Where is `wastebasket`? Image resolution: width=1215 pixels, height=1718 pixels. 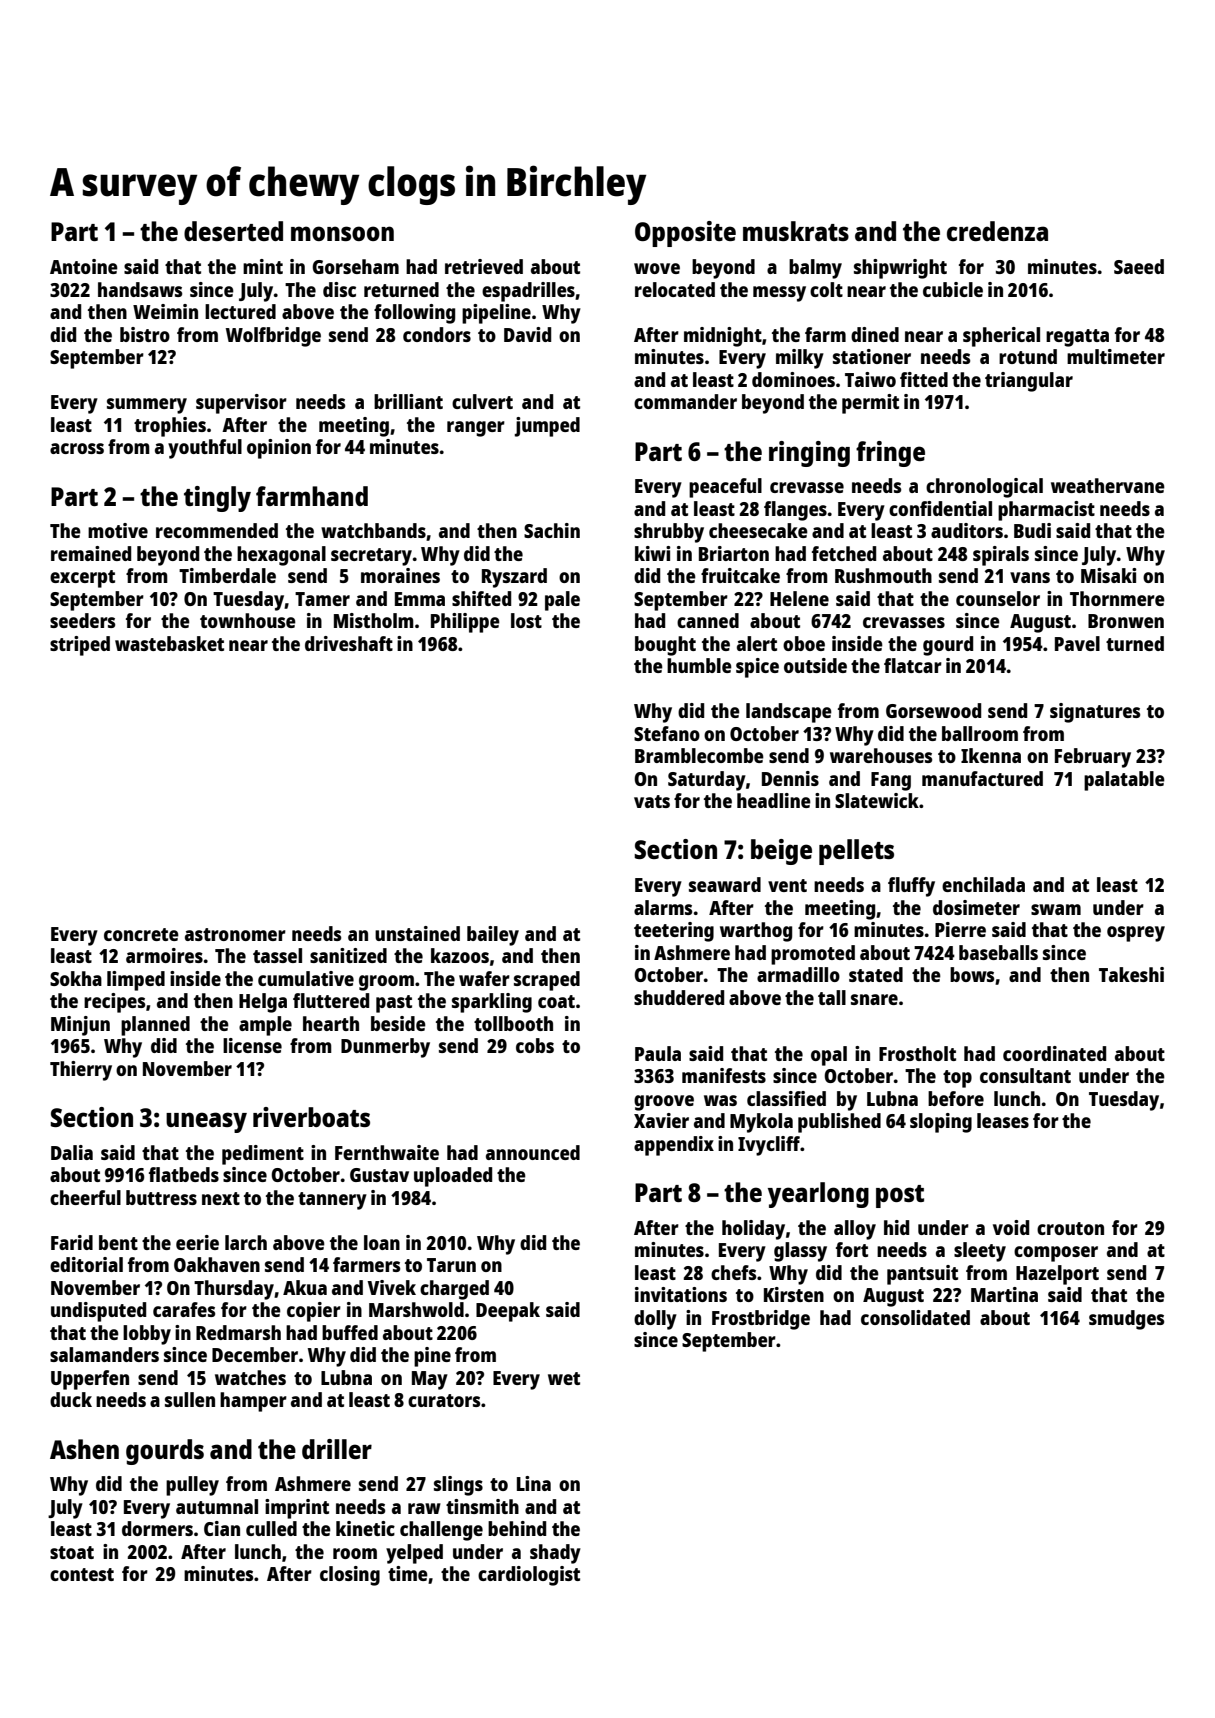
wastebasket is located at coordinates (169, 643).
